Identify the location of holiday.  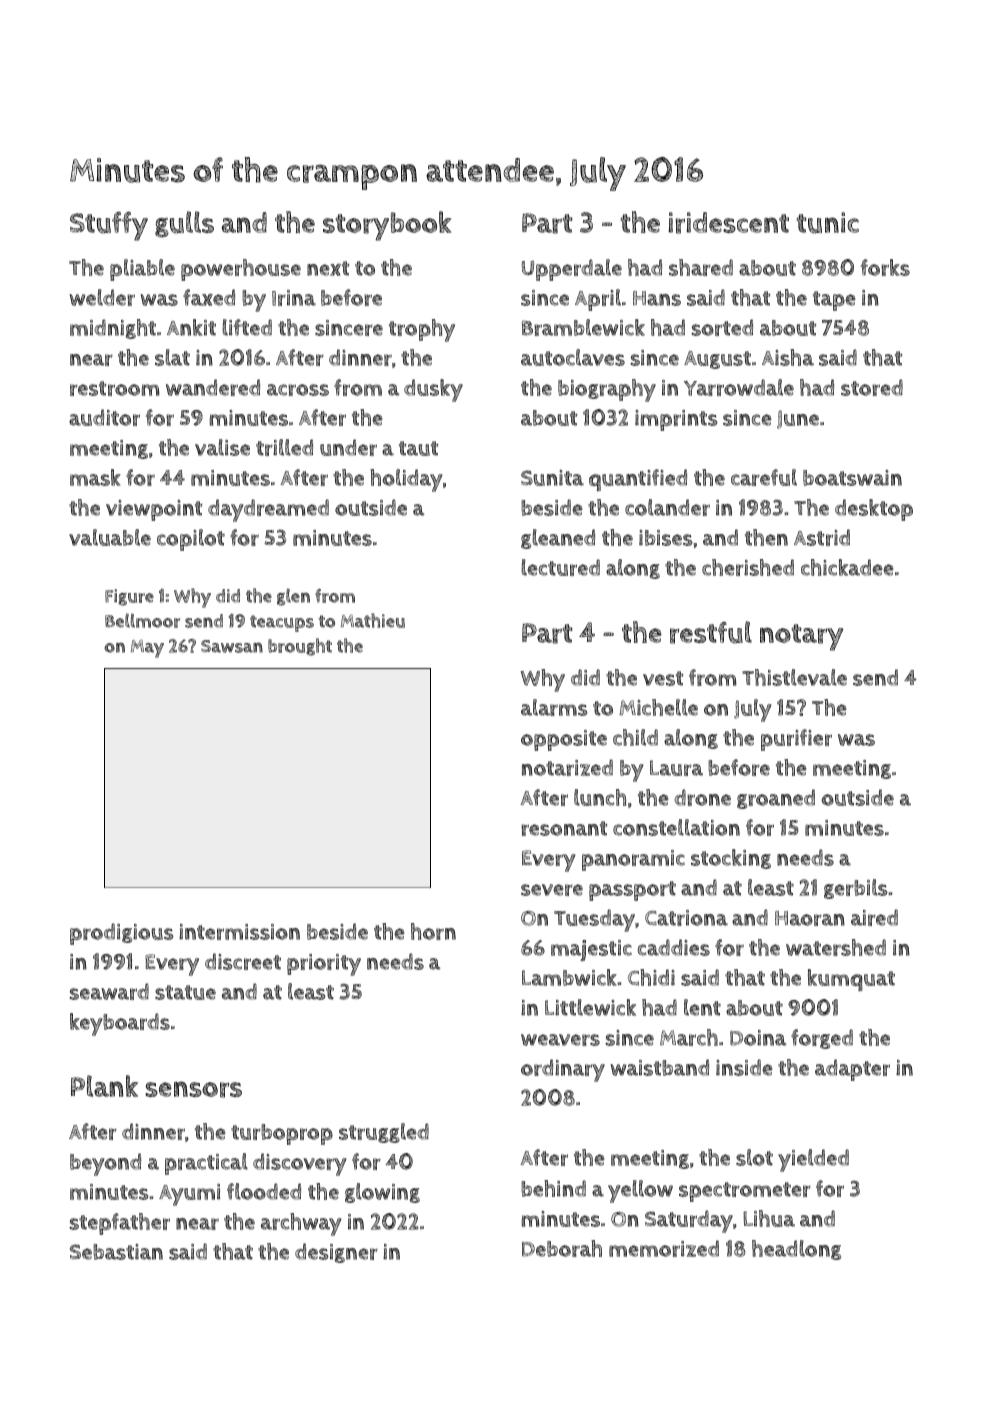
(406, 480).
